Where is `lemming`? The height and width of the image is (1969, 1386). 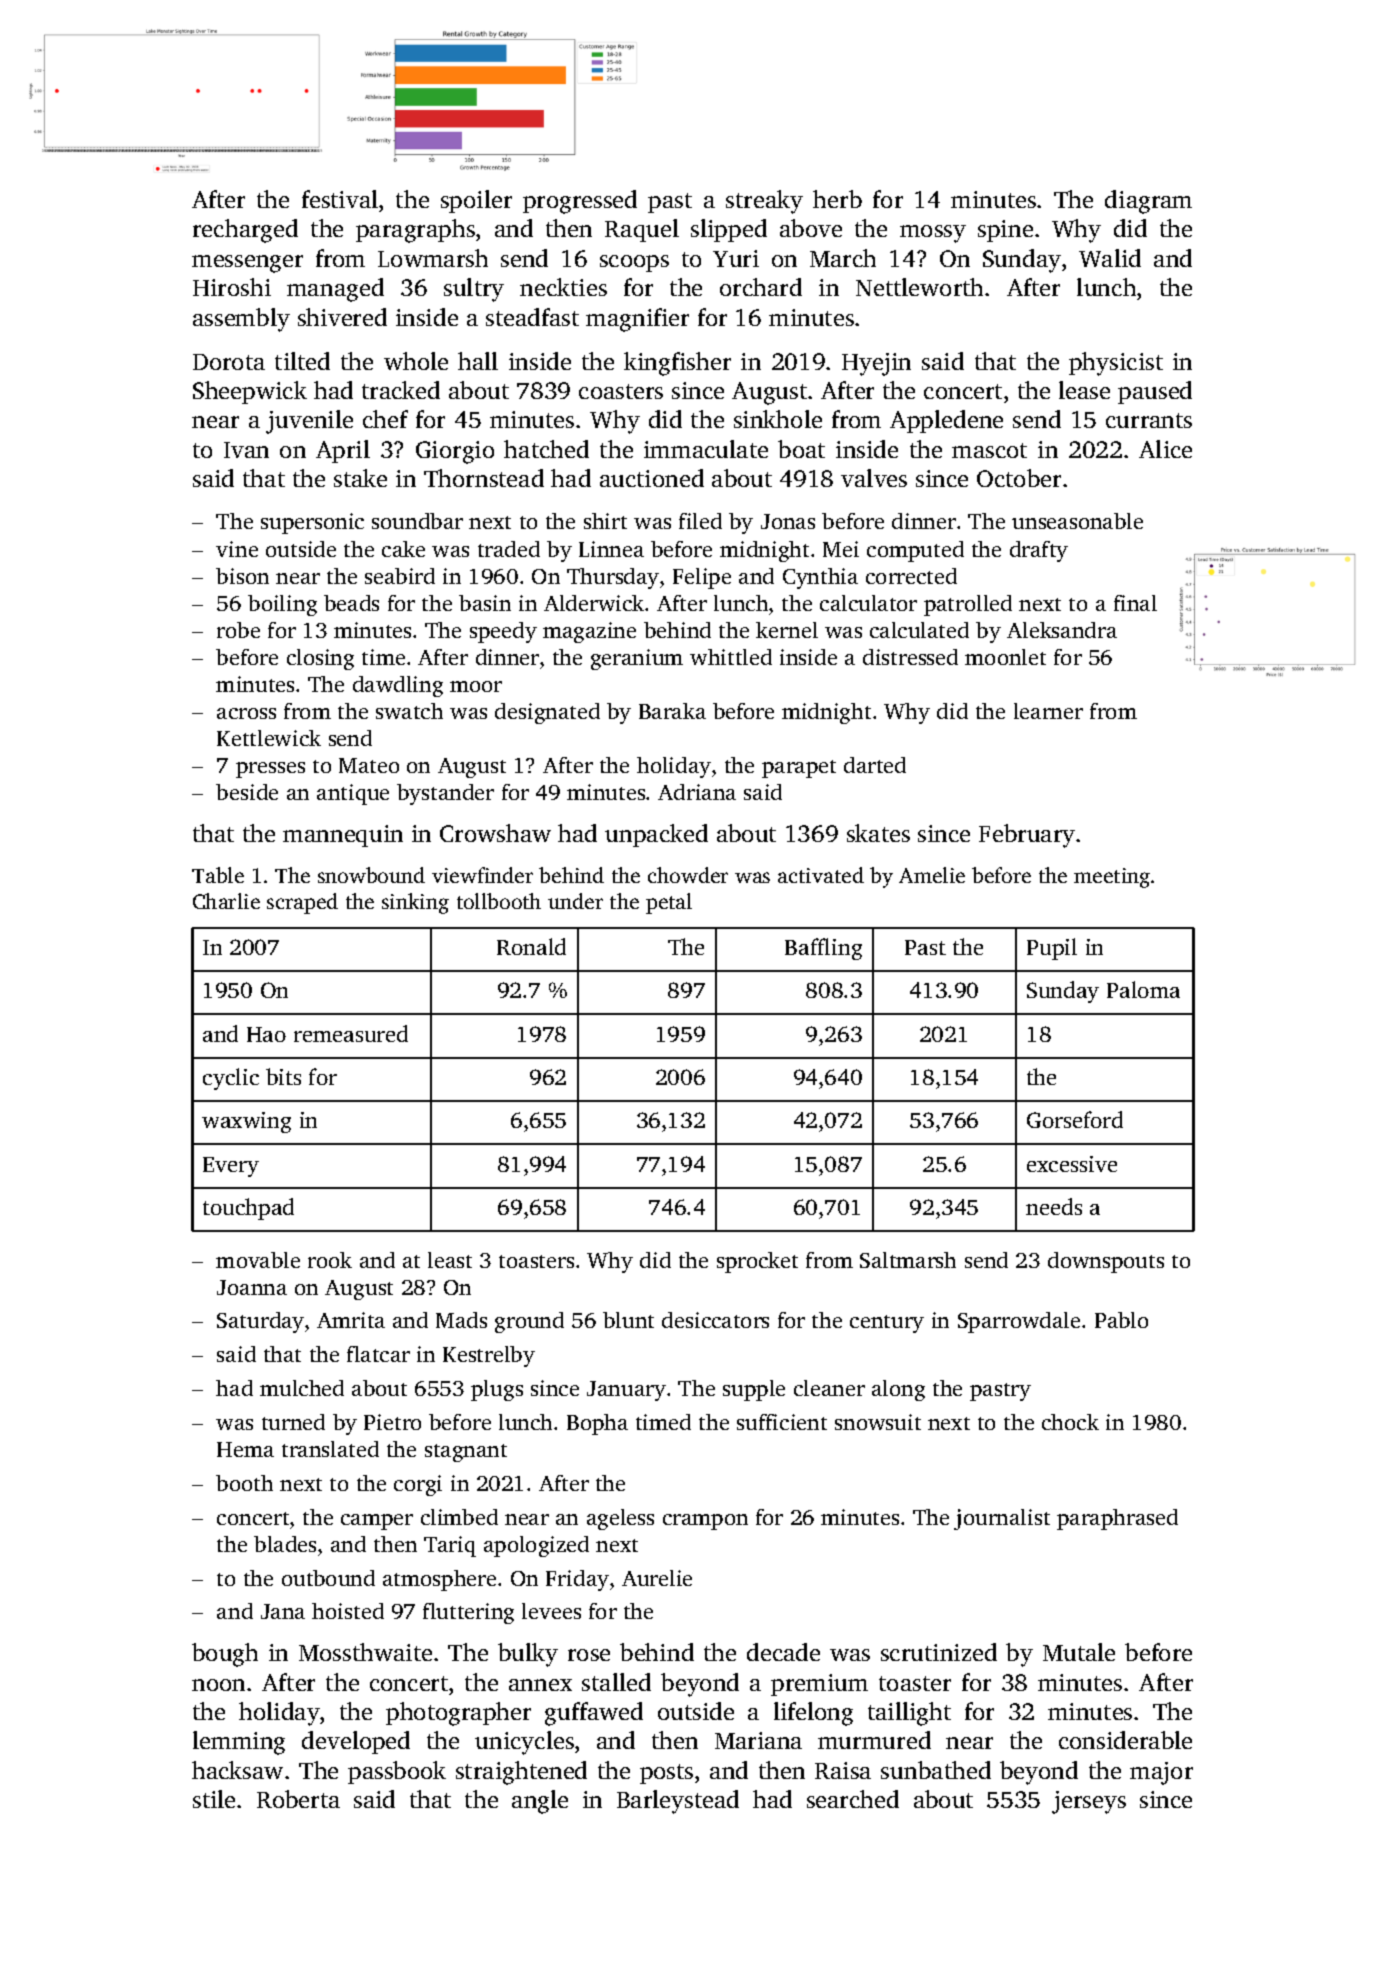 lemming is located at coordinates (239, 1743).
